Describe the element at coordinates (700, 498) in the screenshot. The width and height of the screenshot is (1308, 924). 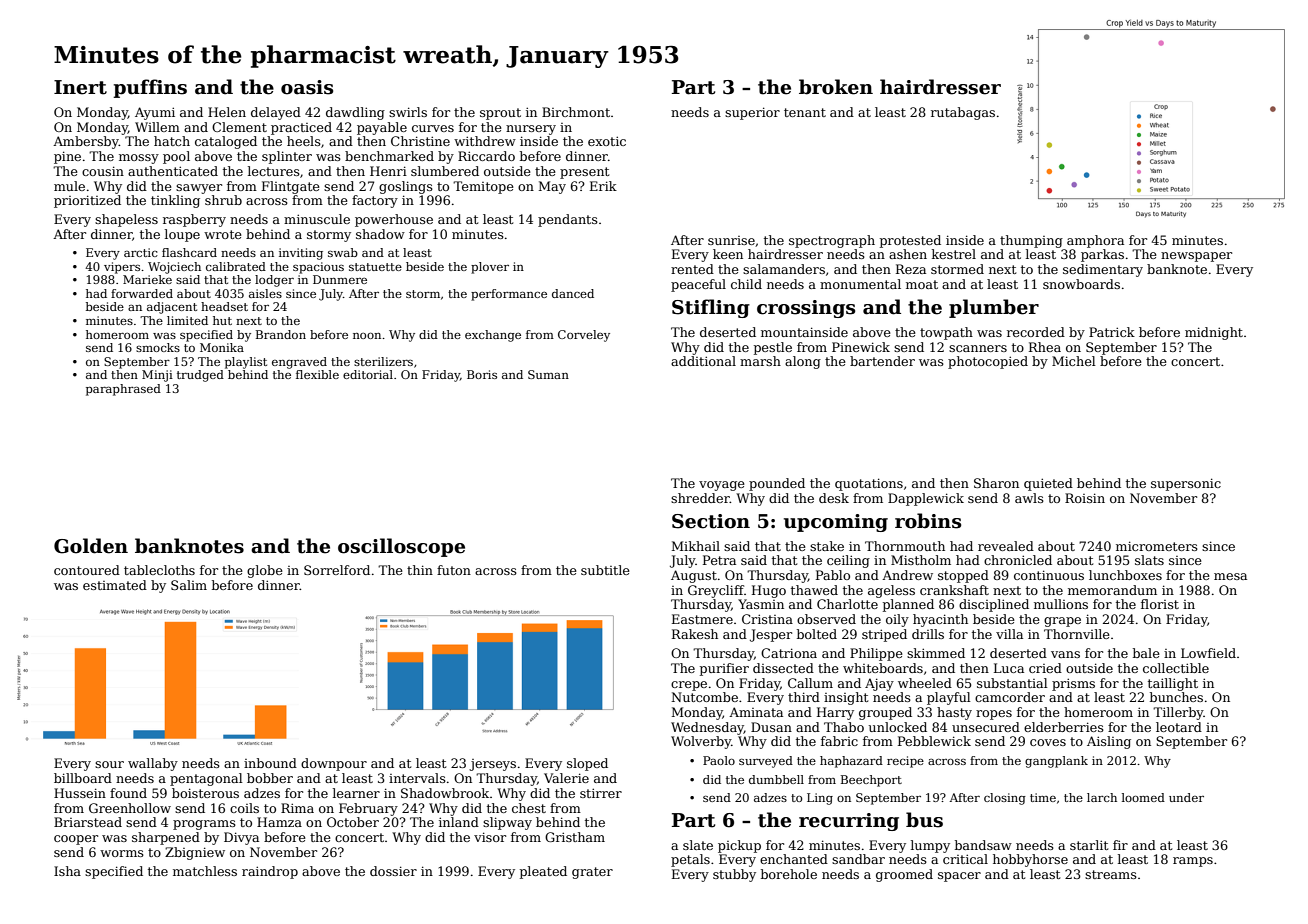
I see `shredder` at that location.
